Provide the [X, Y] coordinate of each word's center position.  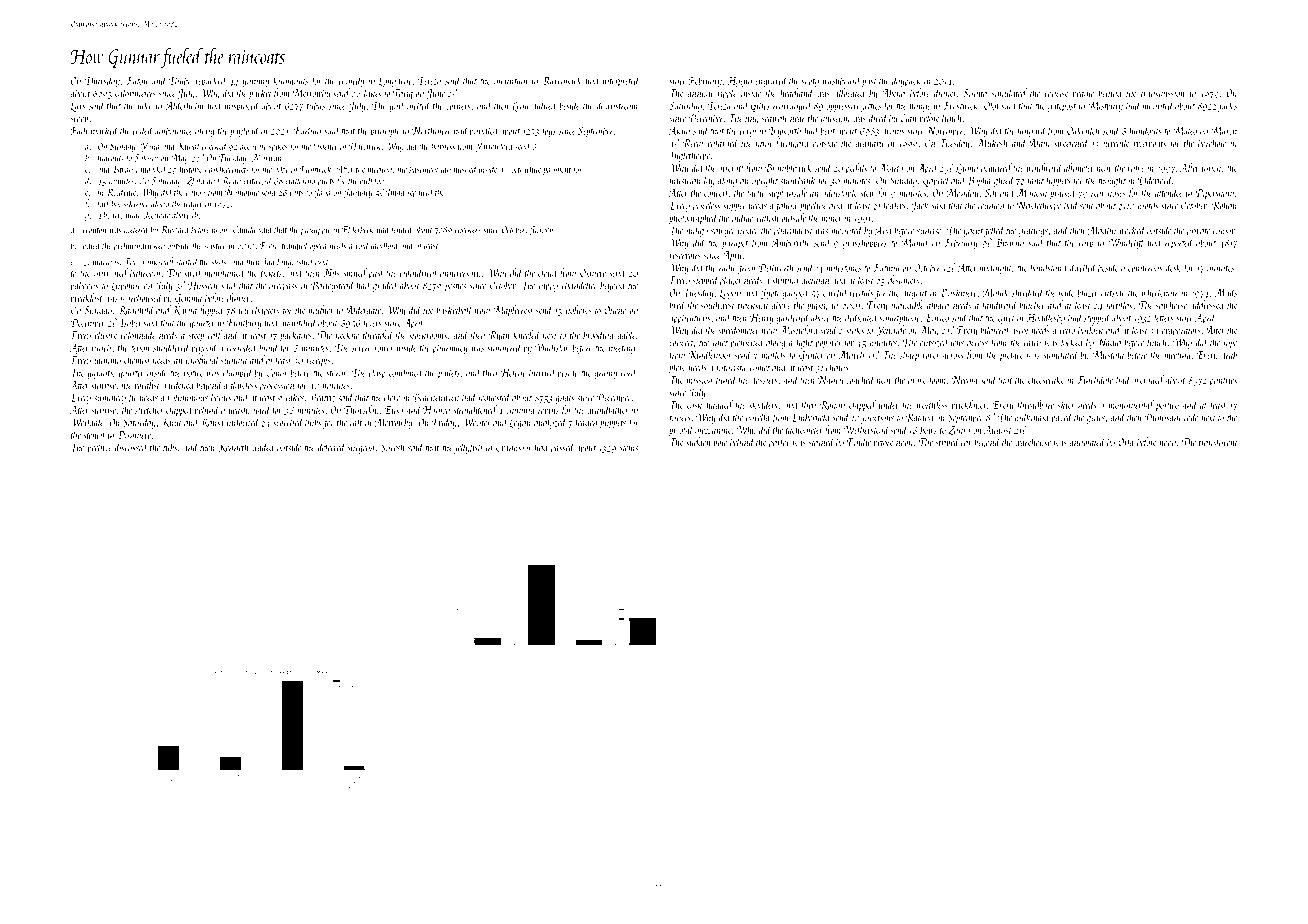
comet [760, 368]
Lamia [967, 169]
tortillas [1119, 304]
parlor [779, 443]
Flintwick [315, 169]
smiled [355, 272]
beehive [100, 447]
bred [678, 304]
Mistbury [1105, 106]
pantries [1223, 382]
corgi [748, 132]
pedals [856, 168]
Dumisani [1163, 417]
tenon [140, 349]
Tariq [403, 94]
